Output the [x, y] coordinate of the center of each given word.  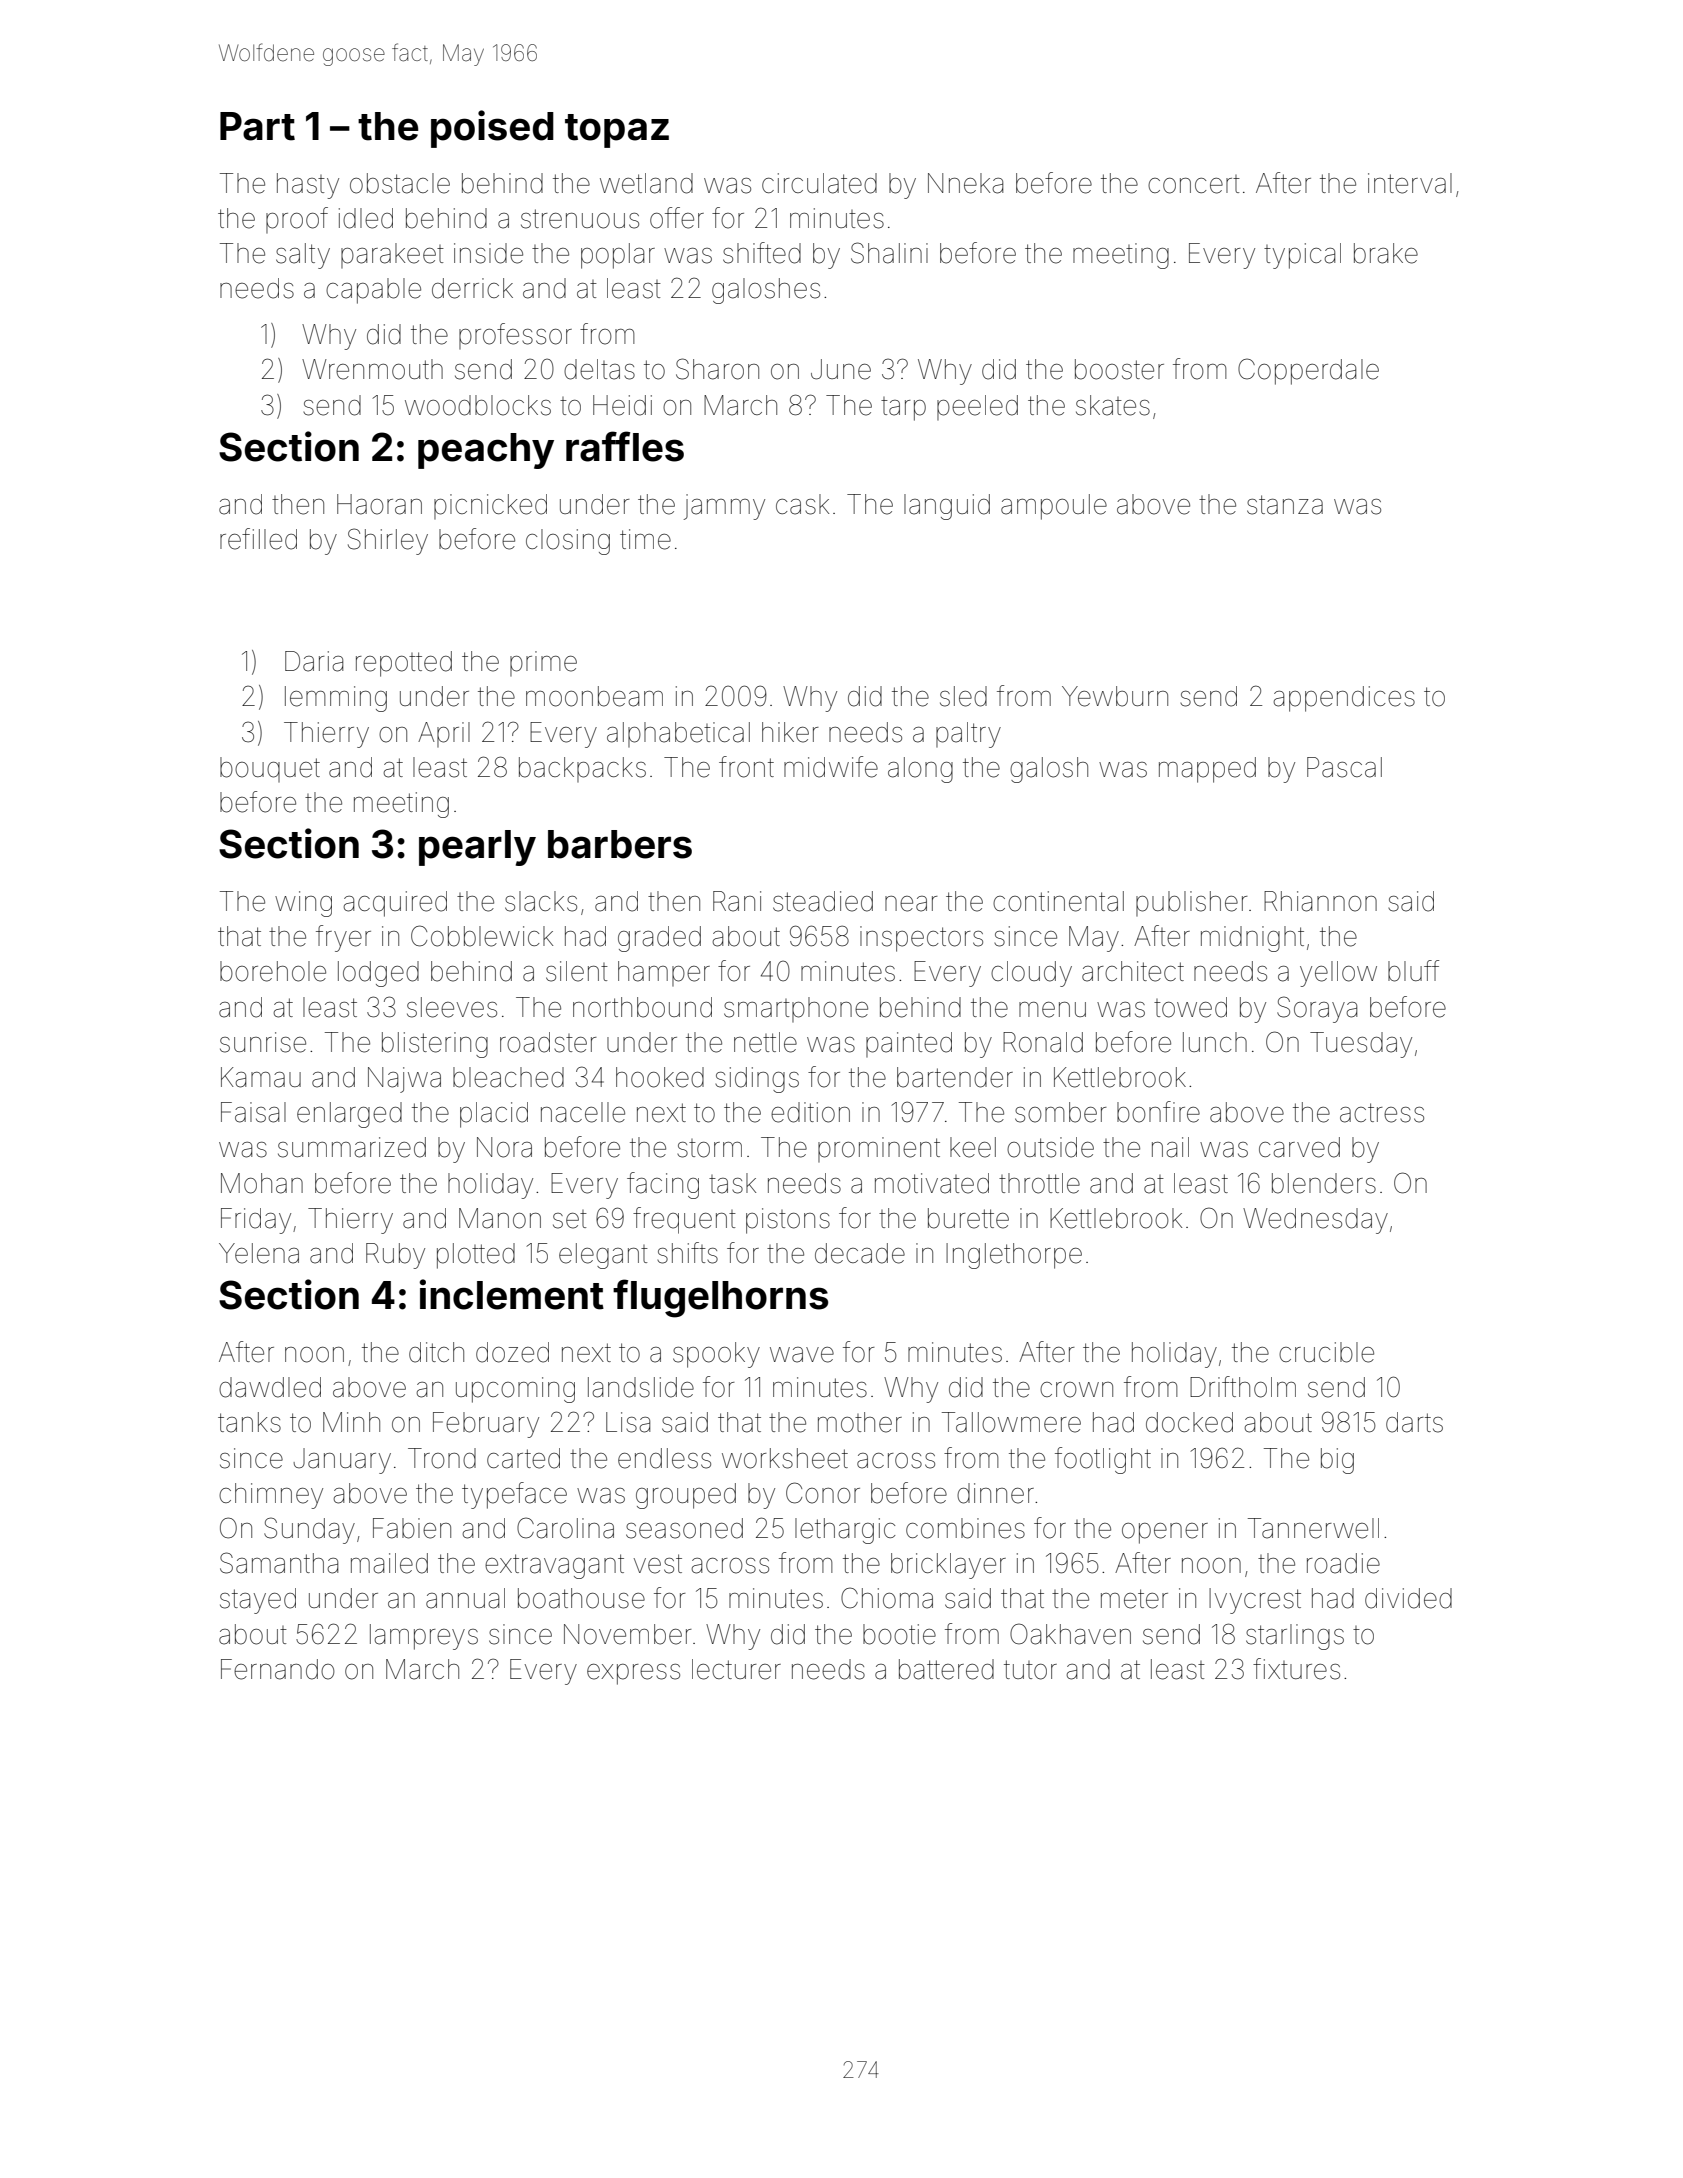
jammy [724, 507]
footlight [1103, 1460]
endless [664, 1458]
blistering [435, 1045]
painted [909, 1044]
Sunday [309, 1530]
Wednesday [1315, 1221]
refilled [258, 539]
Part [257, 126]
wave [802, 1355]
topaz [617, 131]
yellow [1338, 974]
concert [1194, 184]
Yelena [259, 1253]
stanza [1285, 505]
